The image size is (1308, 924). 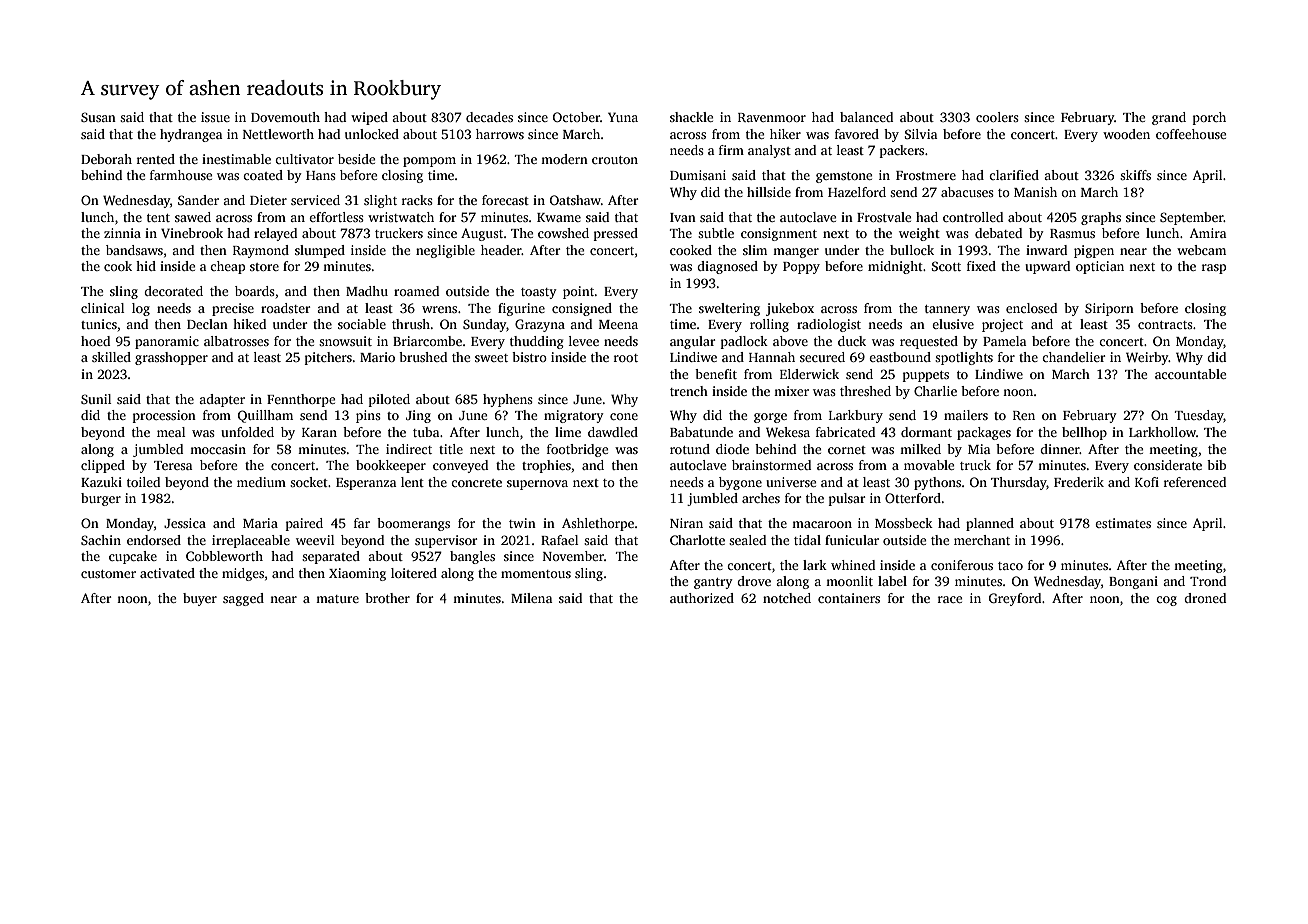 I want to click on cowshed, so click(x=563, y=233).
